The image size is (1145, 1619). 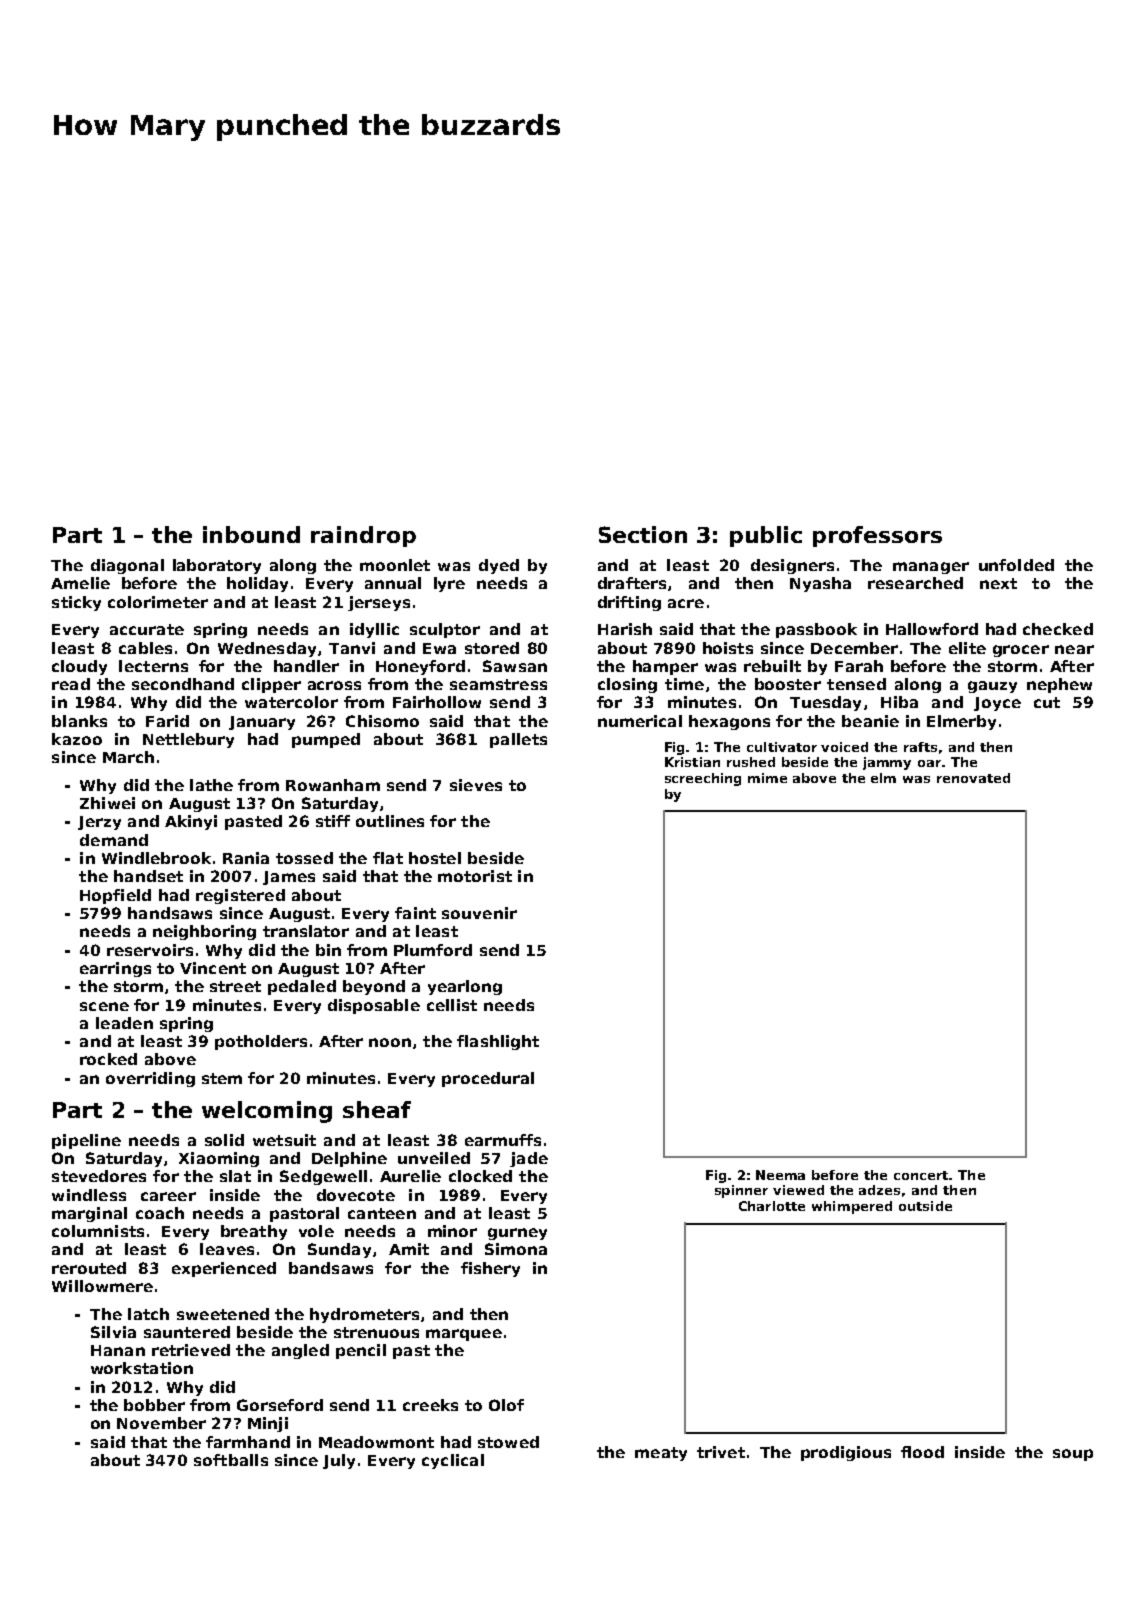 What do you see at coordinates (767, 778) in the document?
I see `mime` at bounding box center [767, 778].
